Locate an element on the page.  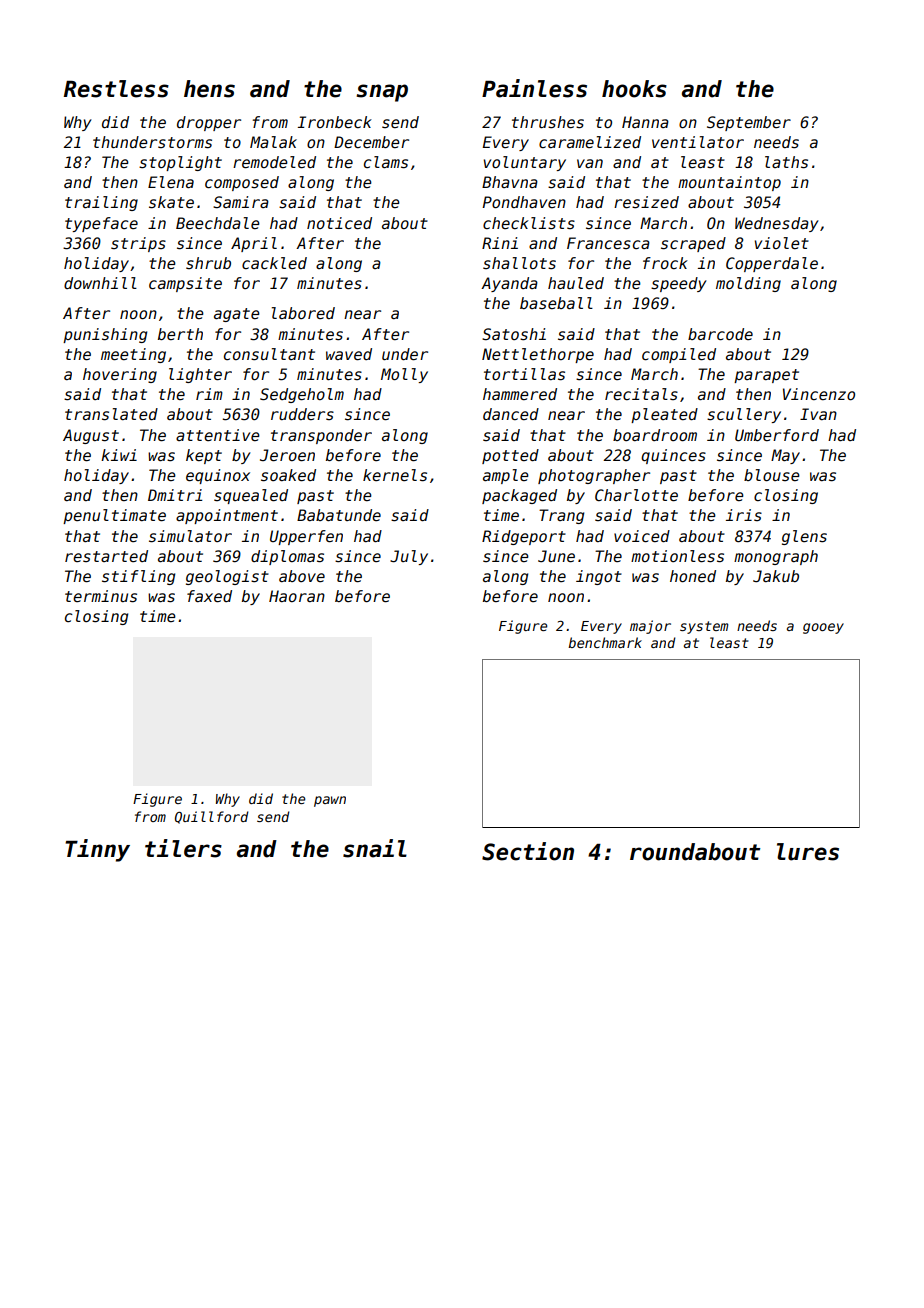
Trang is located at coordinates (561, 516).
